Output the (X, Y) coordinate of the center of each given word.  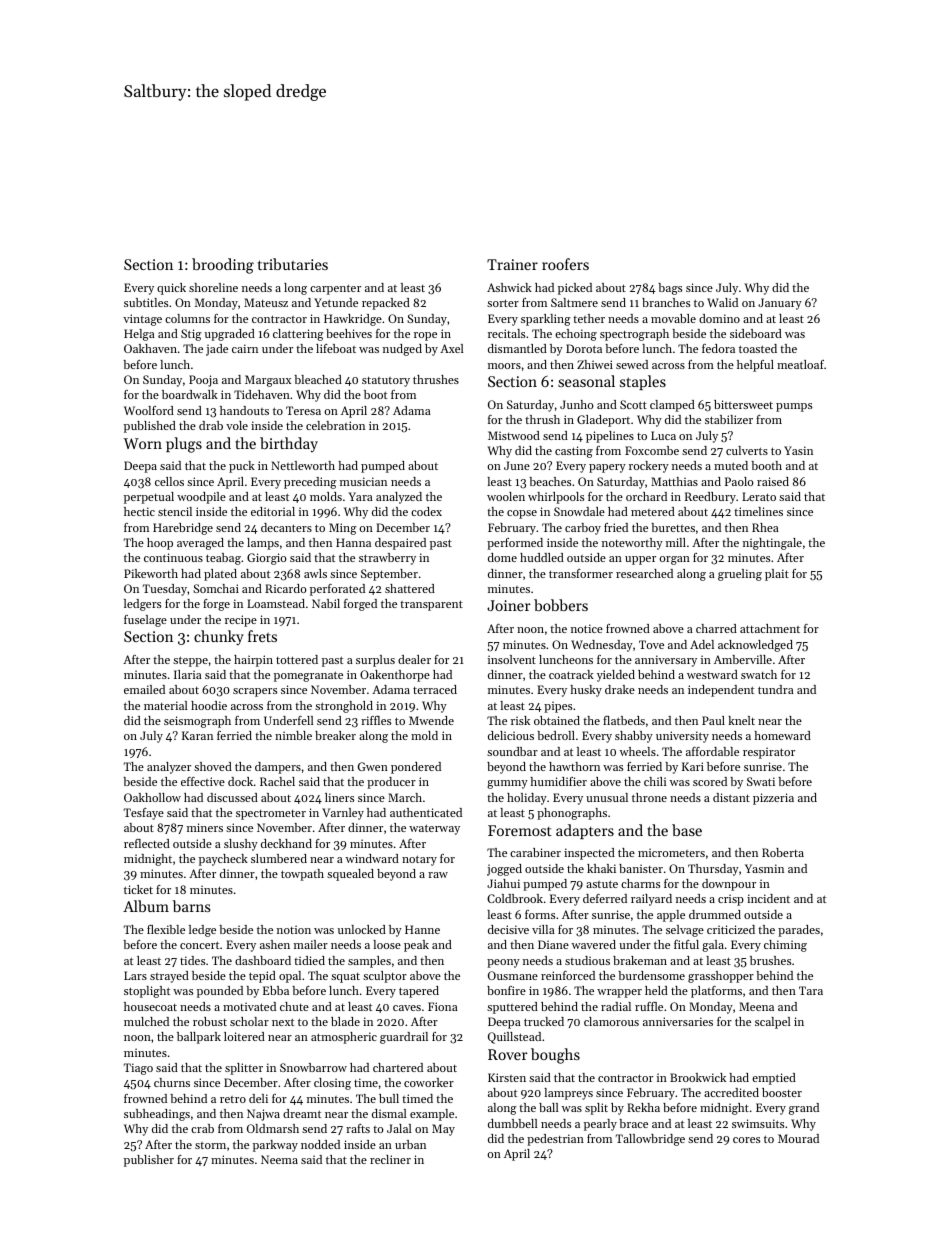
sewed (632, 364)
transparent (431, 605)
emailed (144, 689)
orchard (646, 496)
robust (210, 1021)
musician (363, 481)
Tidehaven (262, 394)
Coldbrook (515, 898)
